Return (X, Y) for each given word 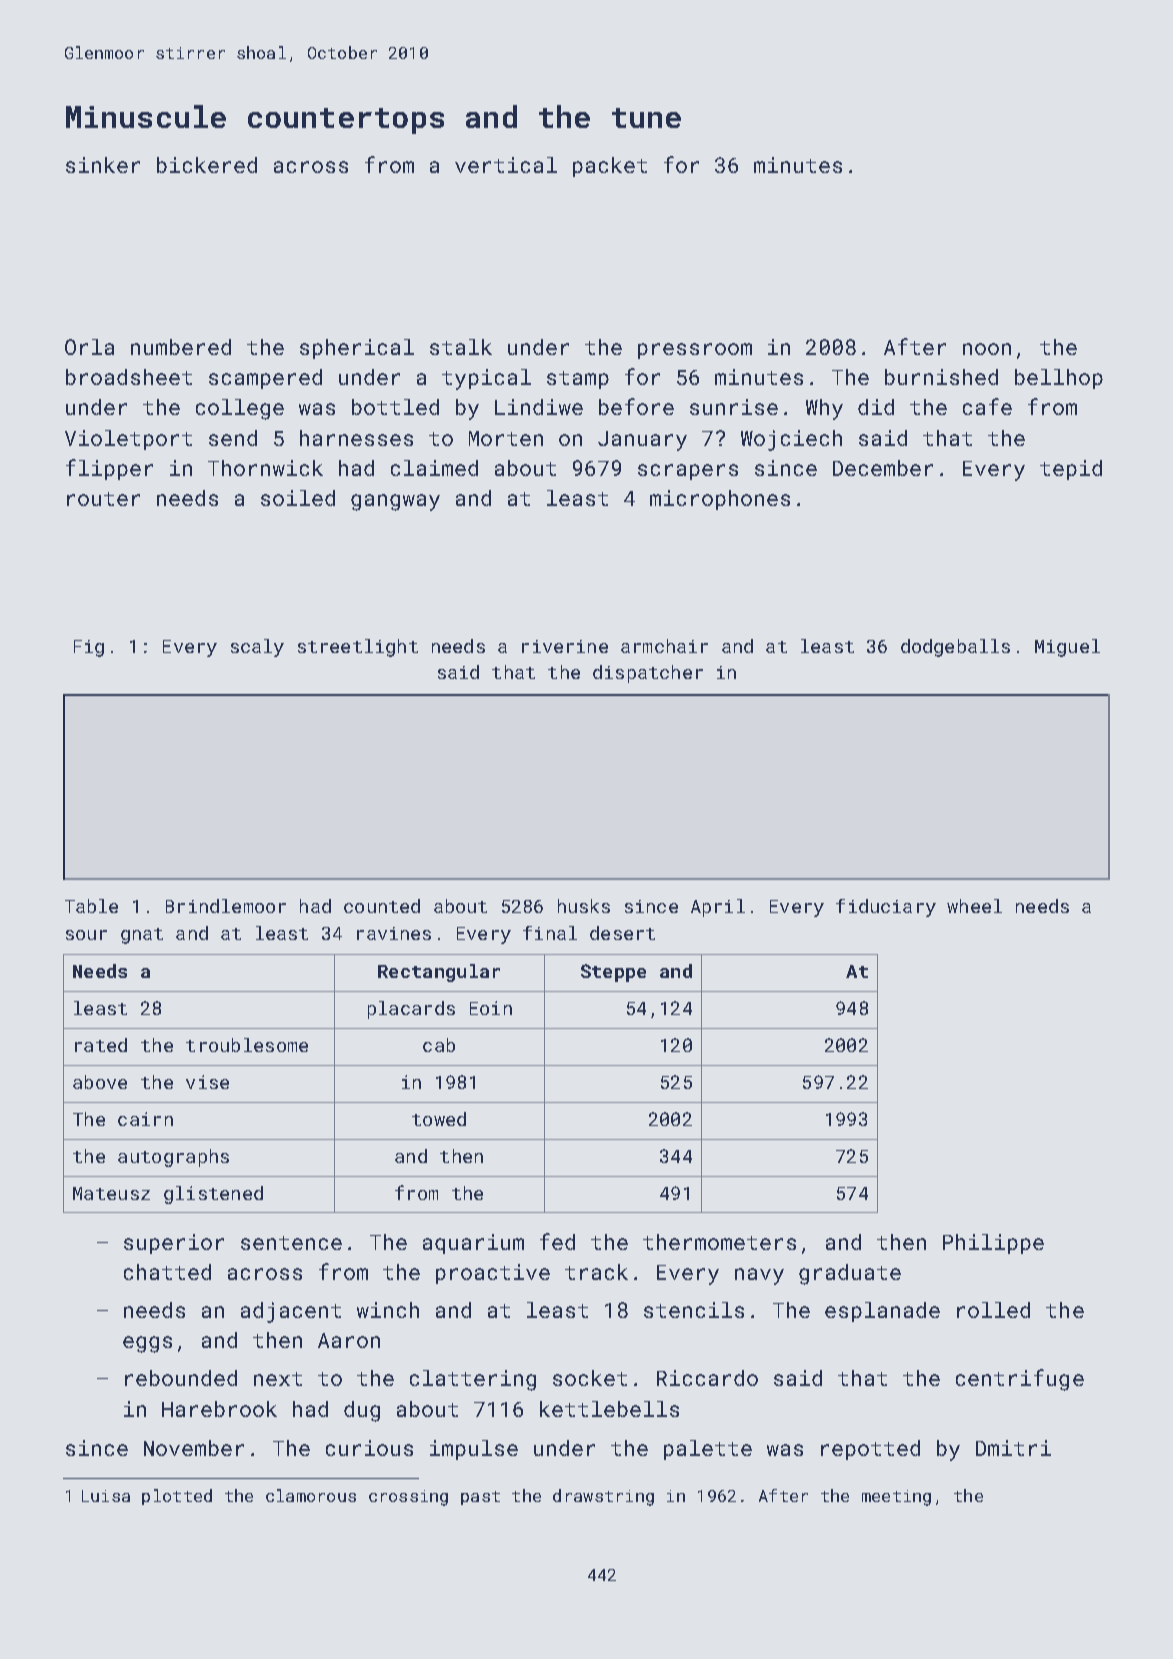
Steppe (613, 973)
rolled (993, 1310)
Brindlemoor (226, 906)
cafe (987, 406)
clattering (473, 1380)
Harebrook (219, 1409)
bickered (207, 165)
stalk (461, 347)
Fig (89, 648)
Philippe (993, 1244)
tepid (1071, 470)
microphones (720, 500)
